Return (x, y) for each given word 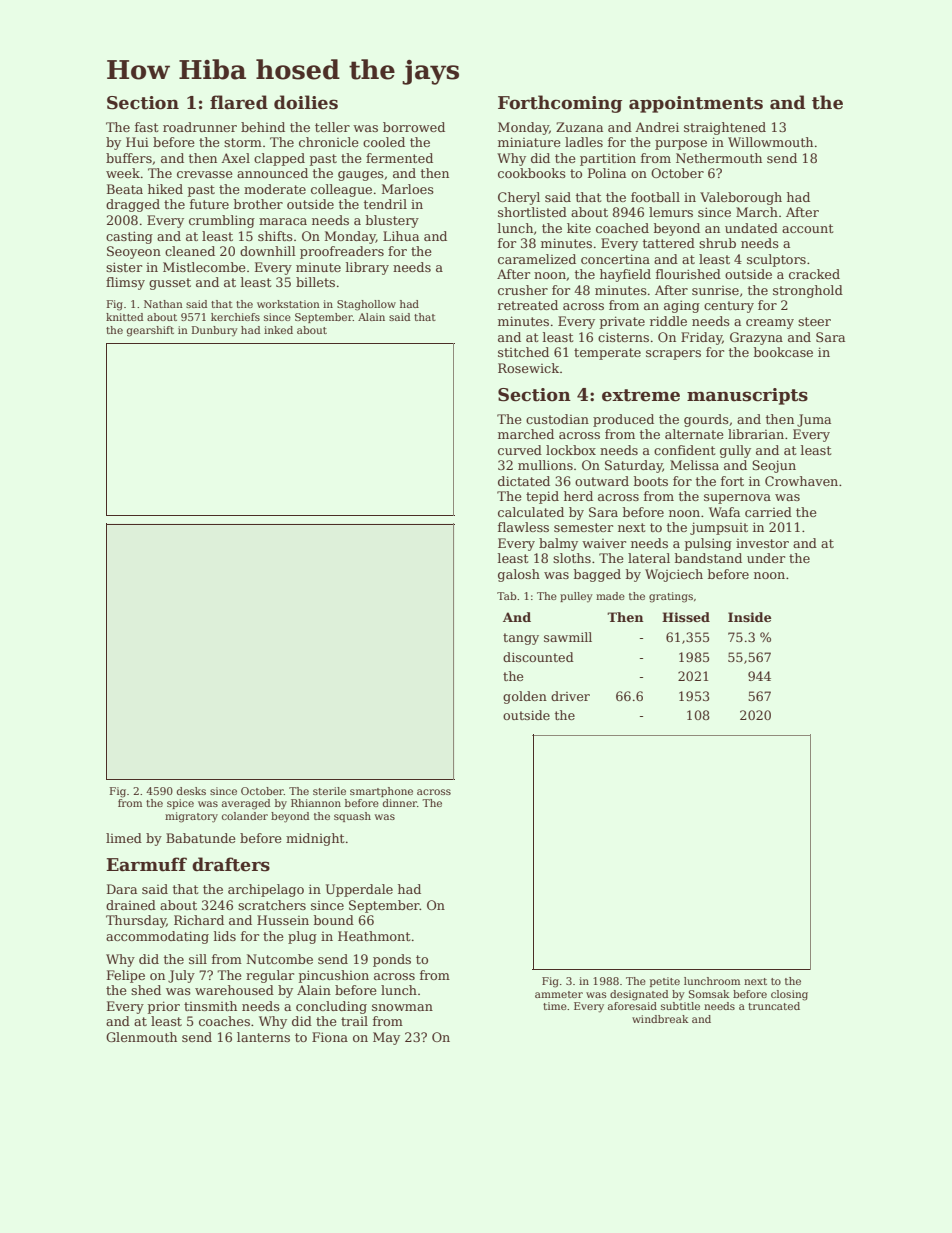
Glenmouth (141, 1037)
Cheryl (519, 198)
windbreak (660, 1019)
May (386, 1038)
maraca (283, 221)
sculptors (776, 260)
